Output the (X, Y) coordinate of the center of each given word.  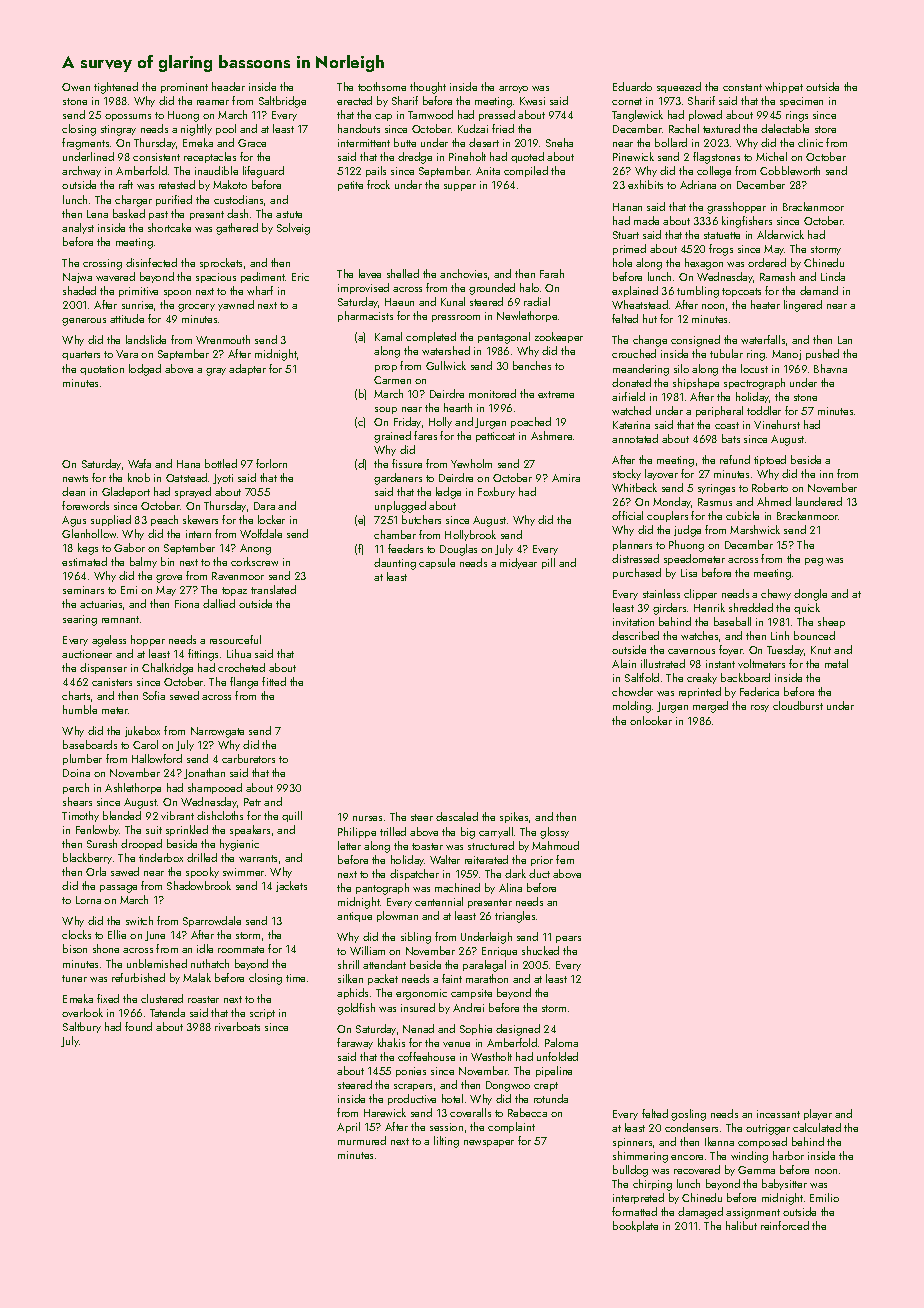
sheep (831, 622)
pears (568, 939)
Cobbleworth (790, 170)
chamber (395, 534)
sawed (125, 871)
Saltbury (82, 1027)
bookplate (635, 1226)
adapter (247, 369)
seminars (83, 590)
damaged (700, 1213)
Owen (76, 87)
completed (431, 337)
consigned (695, 341)
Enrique (499, 952)
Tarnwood (430, 114)
